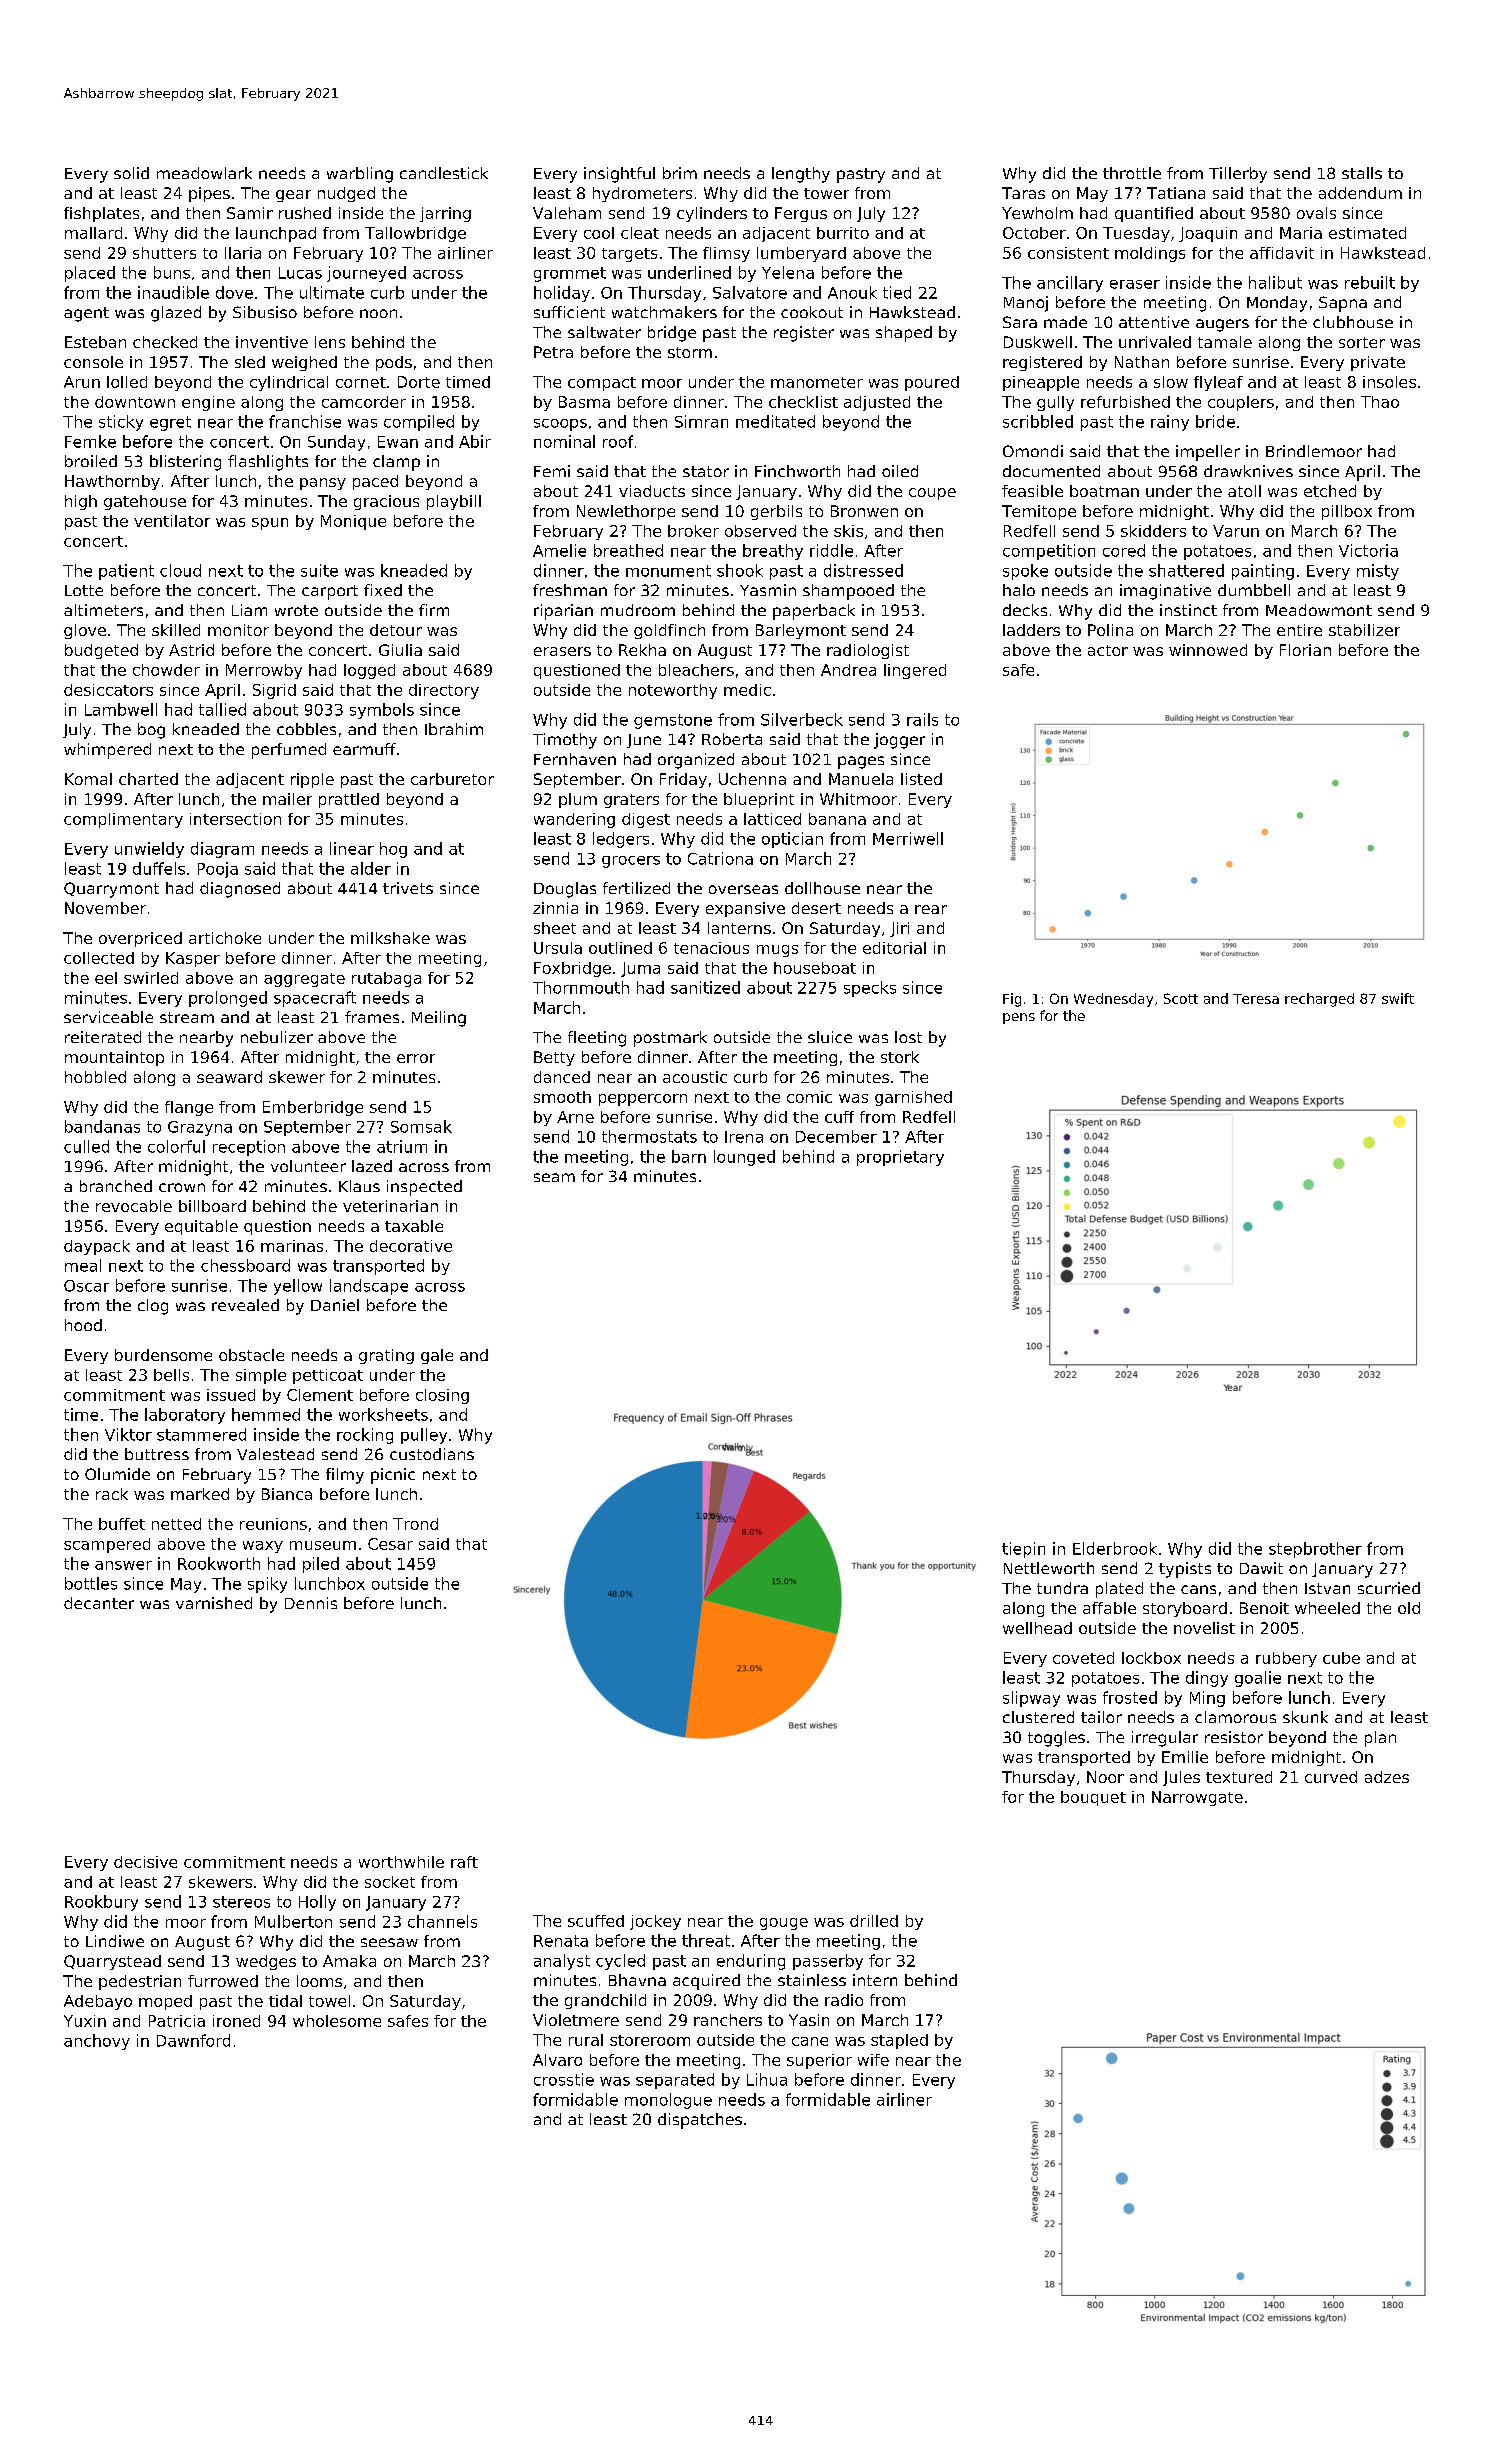 This screenshot has width=1496, height=2464. Describe the element at coordinates (1315, 1550) in the screenshot. I see `stepbrother` at that location.
